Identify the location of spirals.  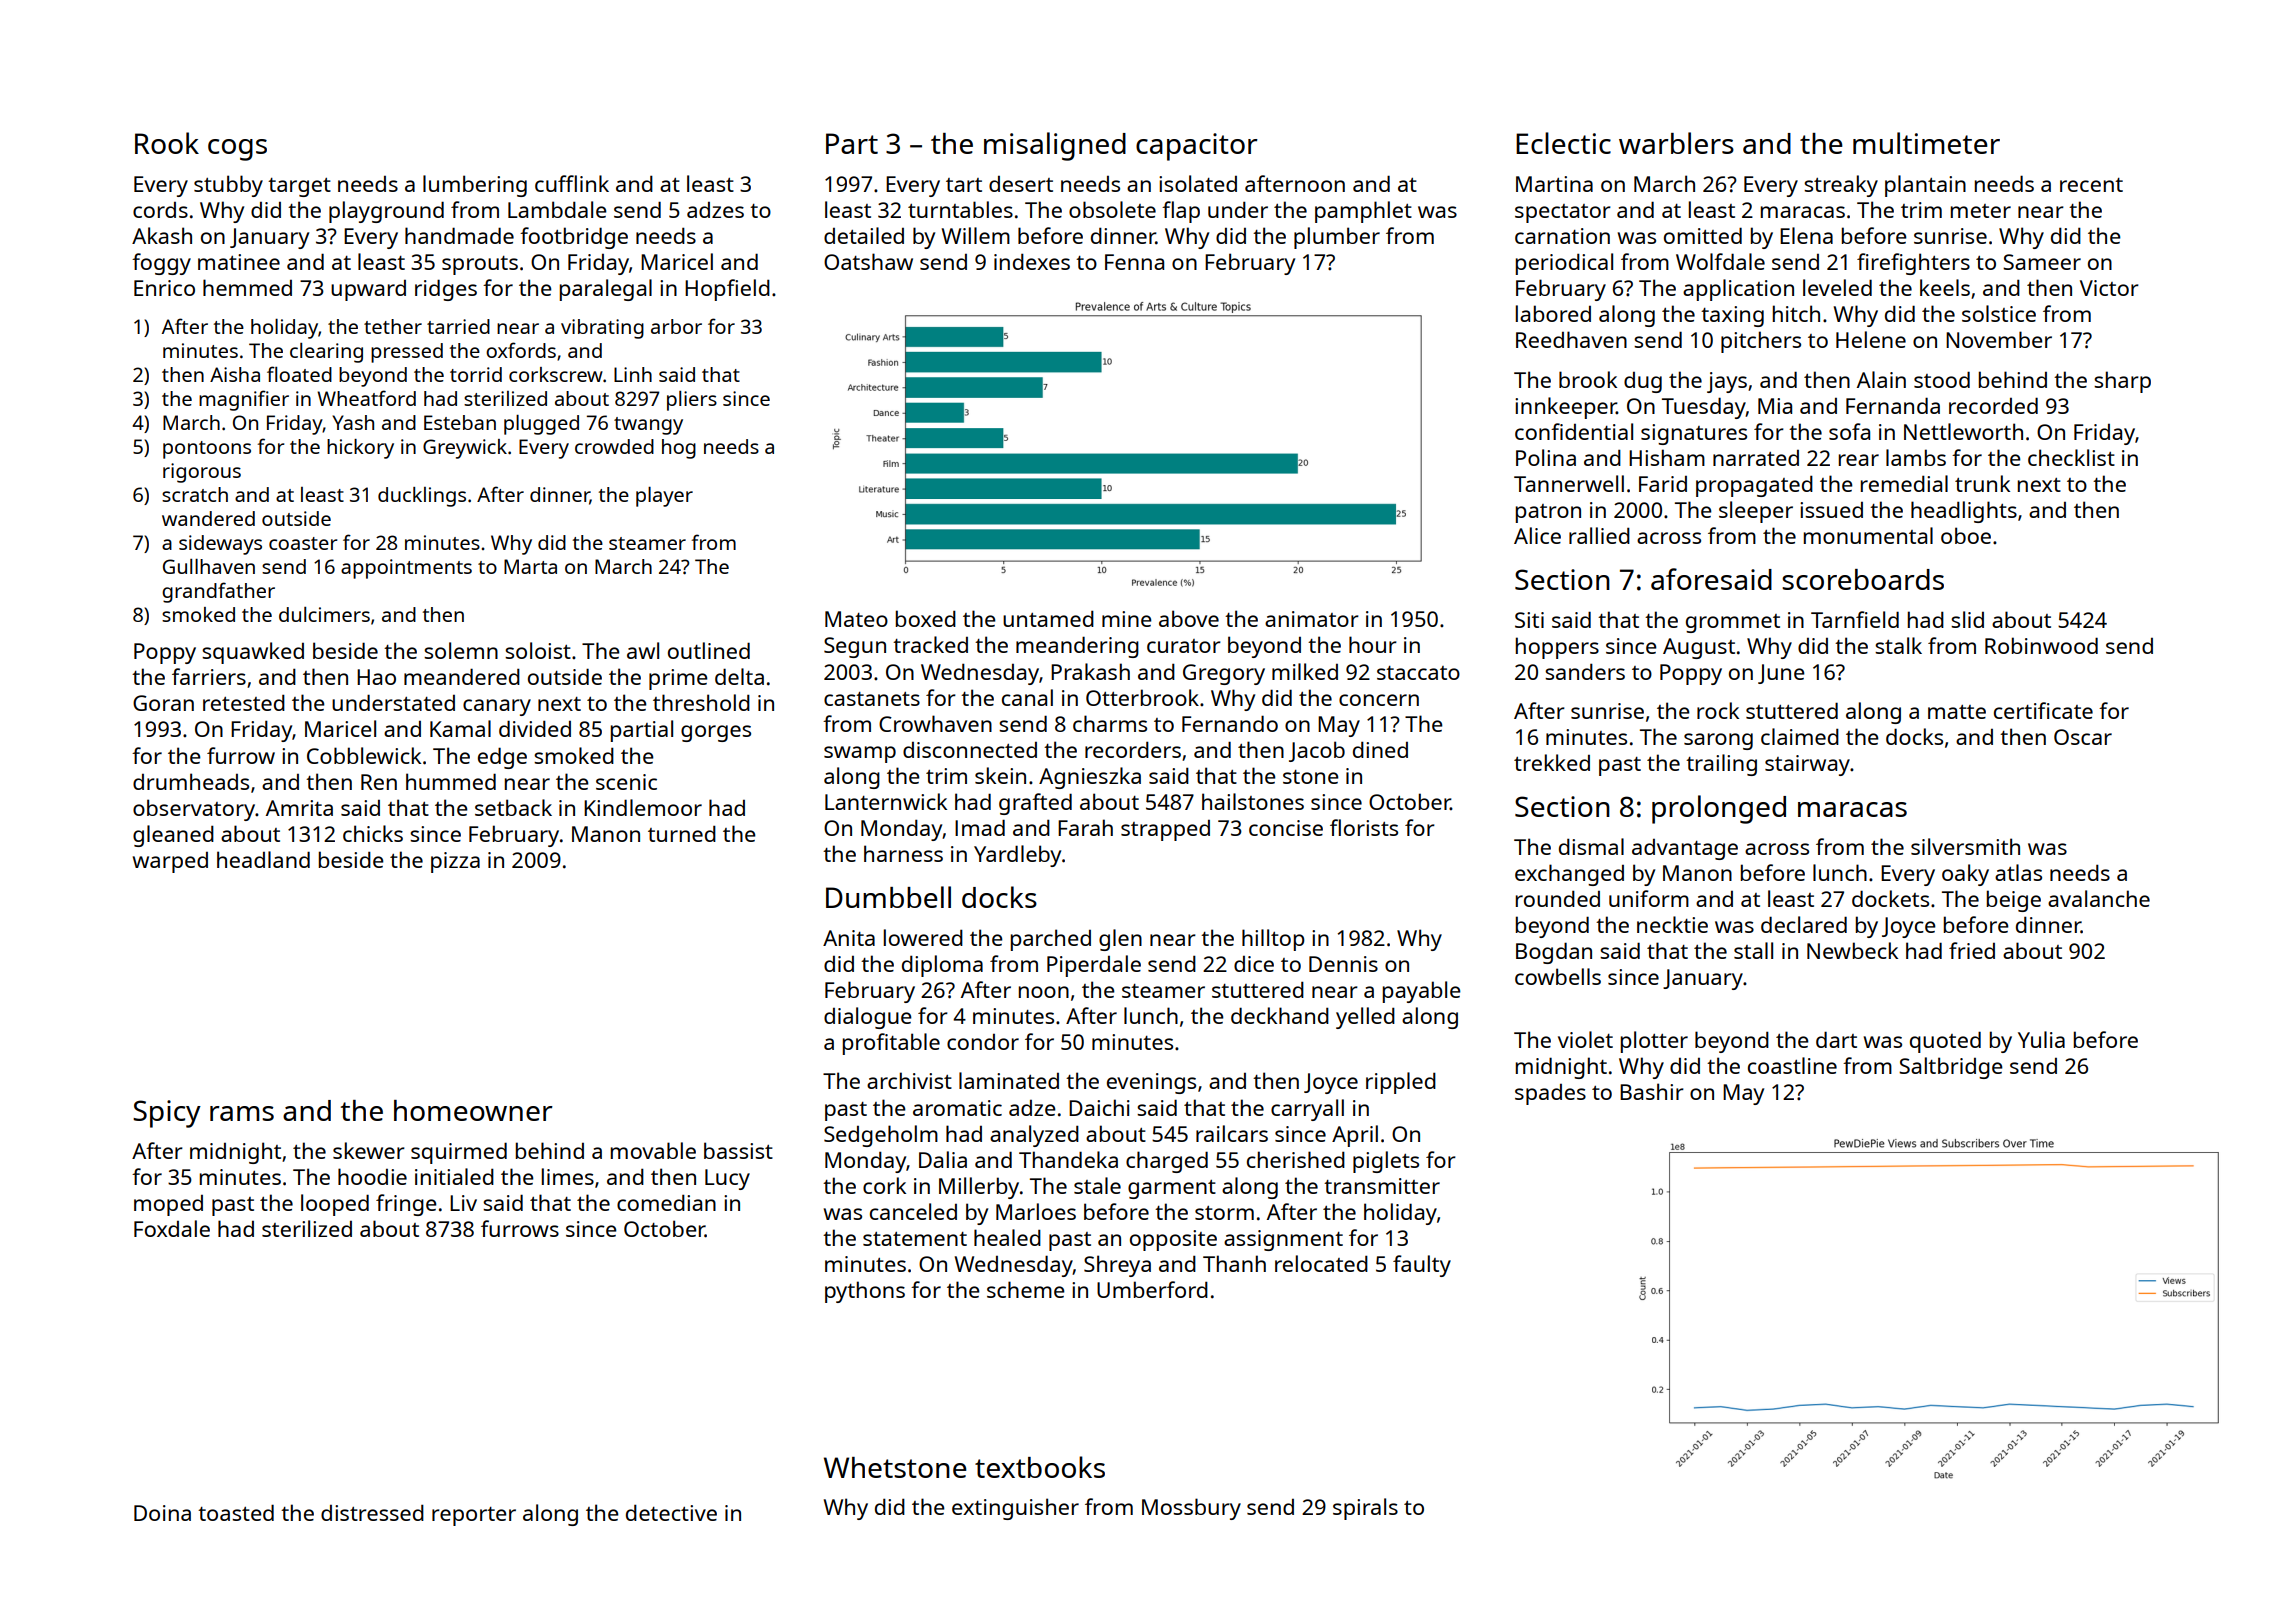
(1365, 1509).
